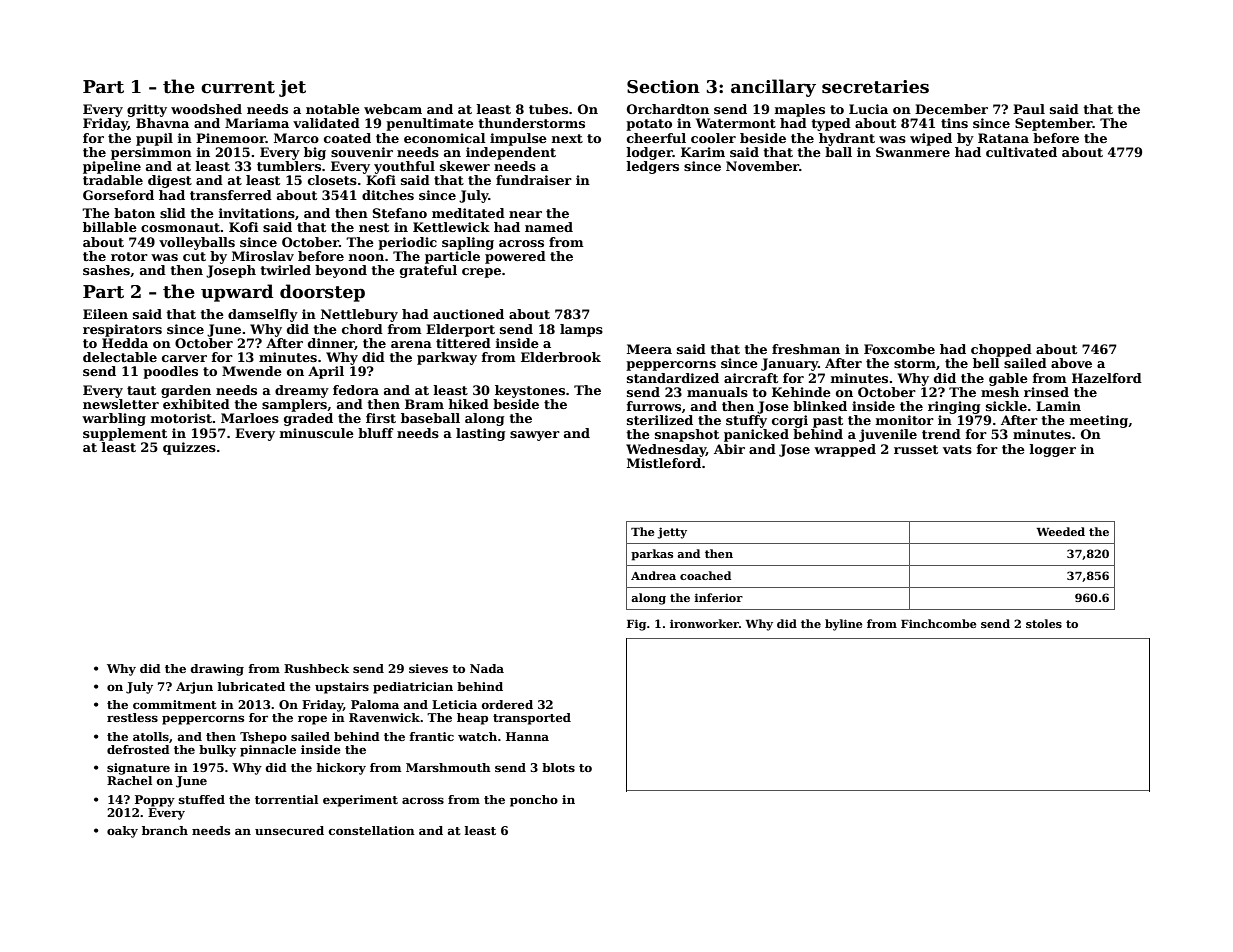  What do you see at coordinates (448, 767) in the screenshot?
I see `Marshmouth` at bounding box center [448, 767].
